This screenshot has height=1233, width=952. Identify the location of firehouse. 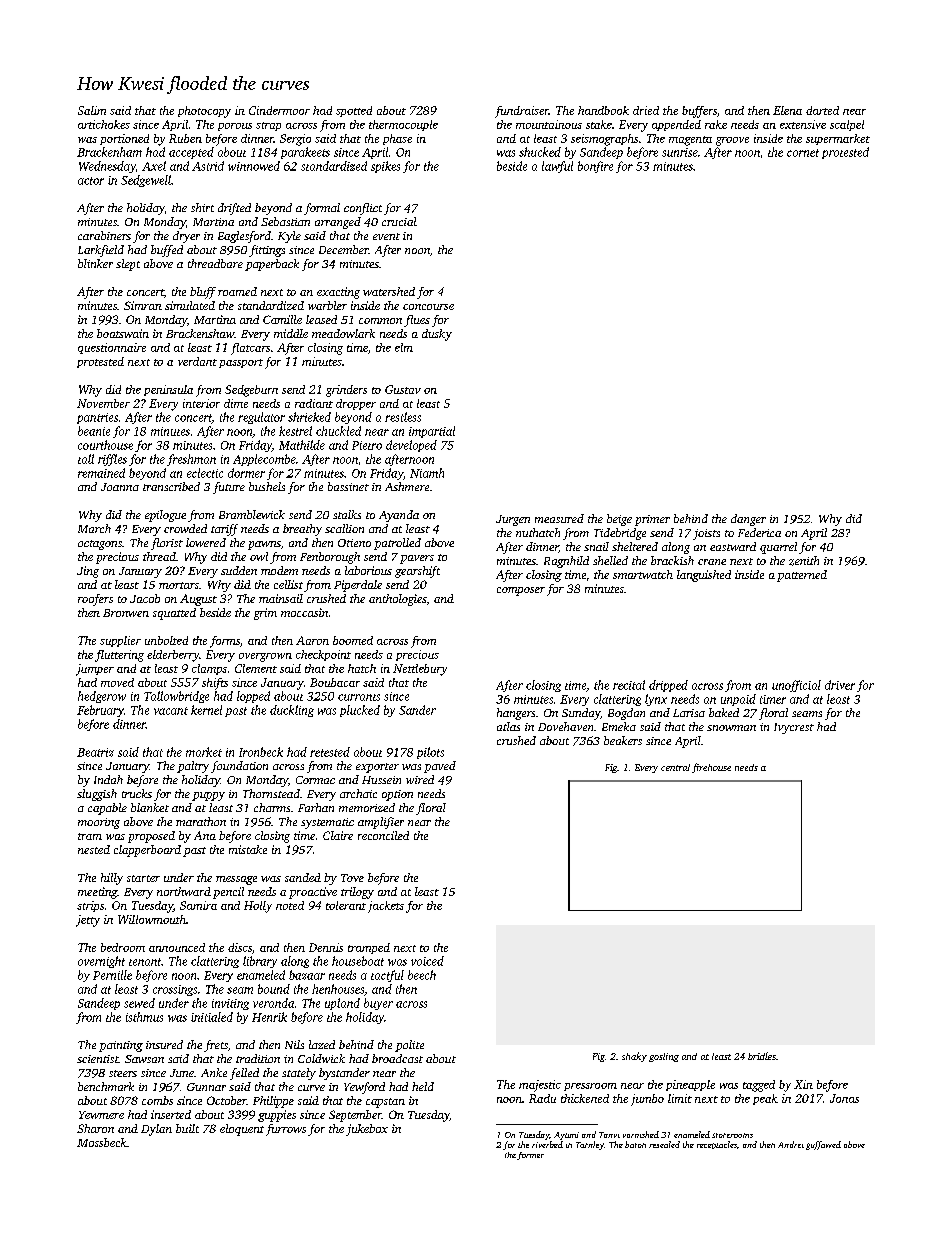
(711, 768).
